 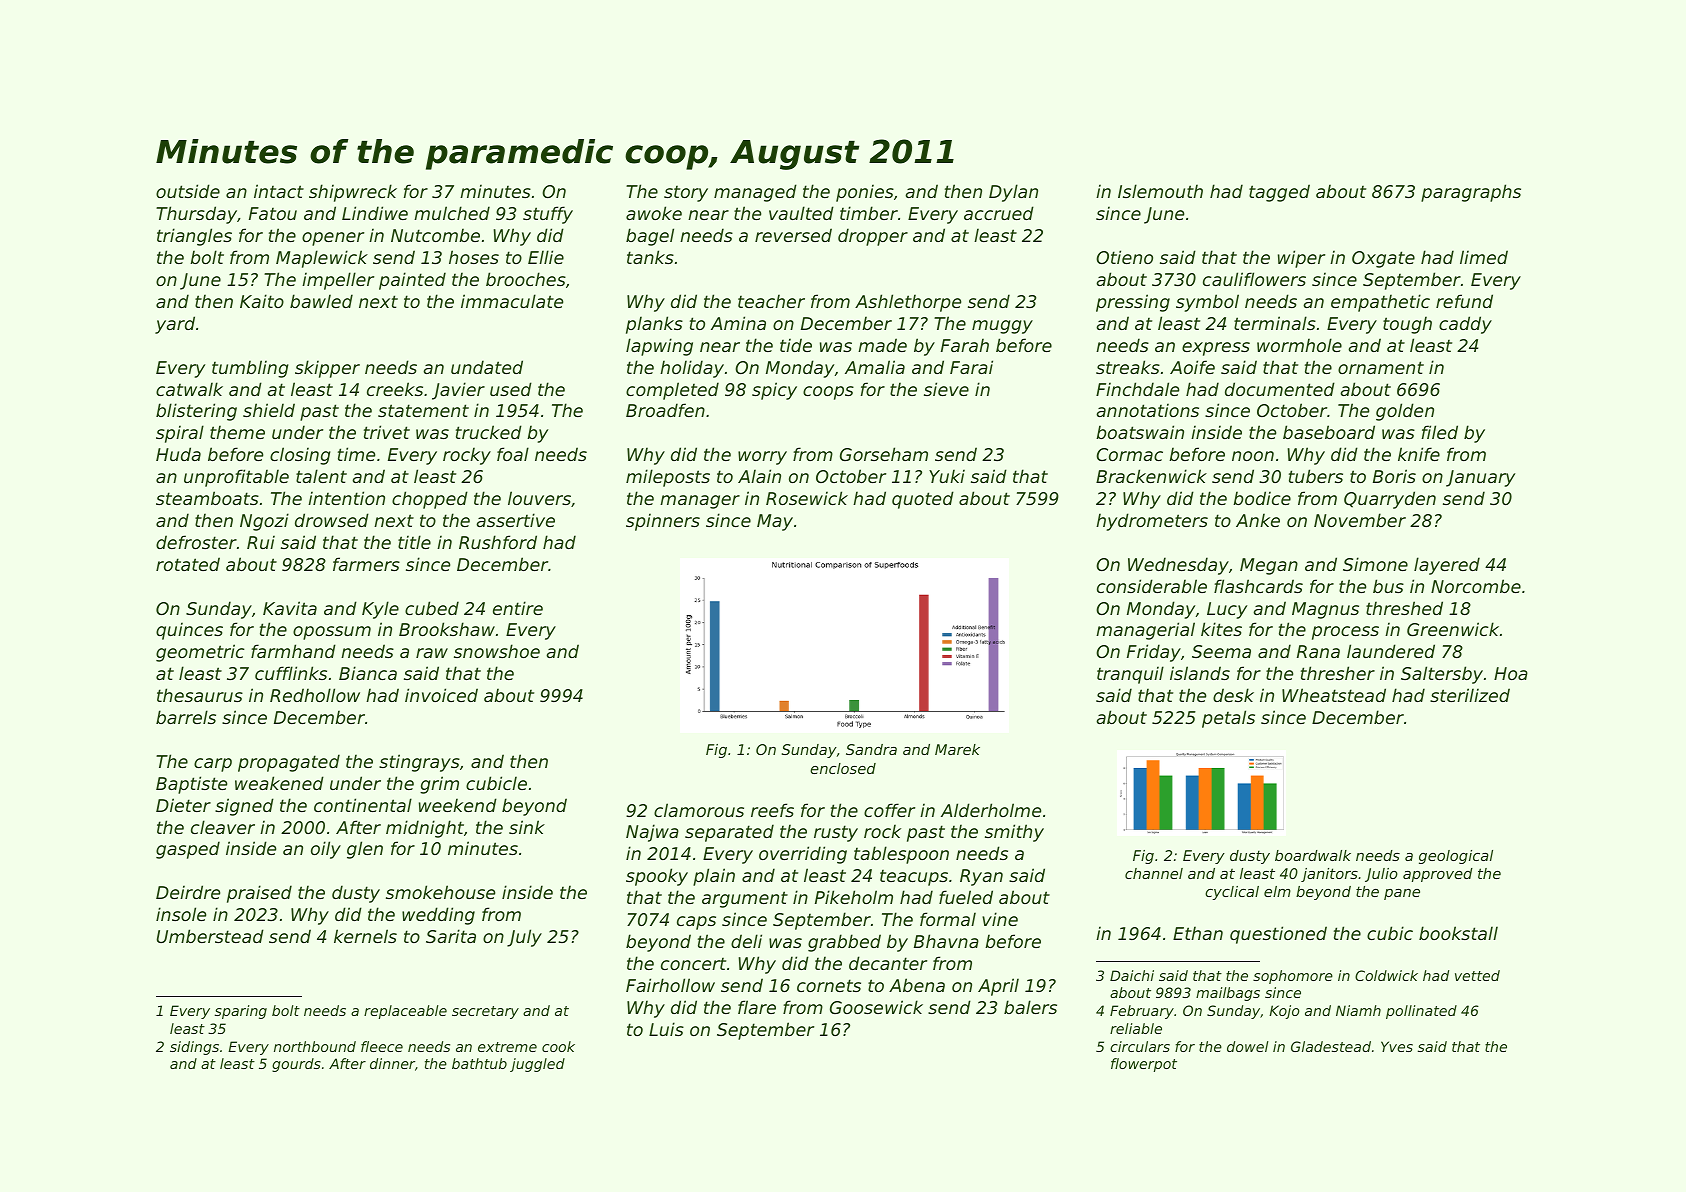 I want to click on Wheatstead, so click(x=1334, y=695).
